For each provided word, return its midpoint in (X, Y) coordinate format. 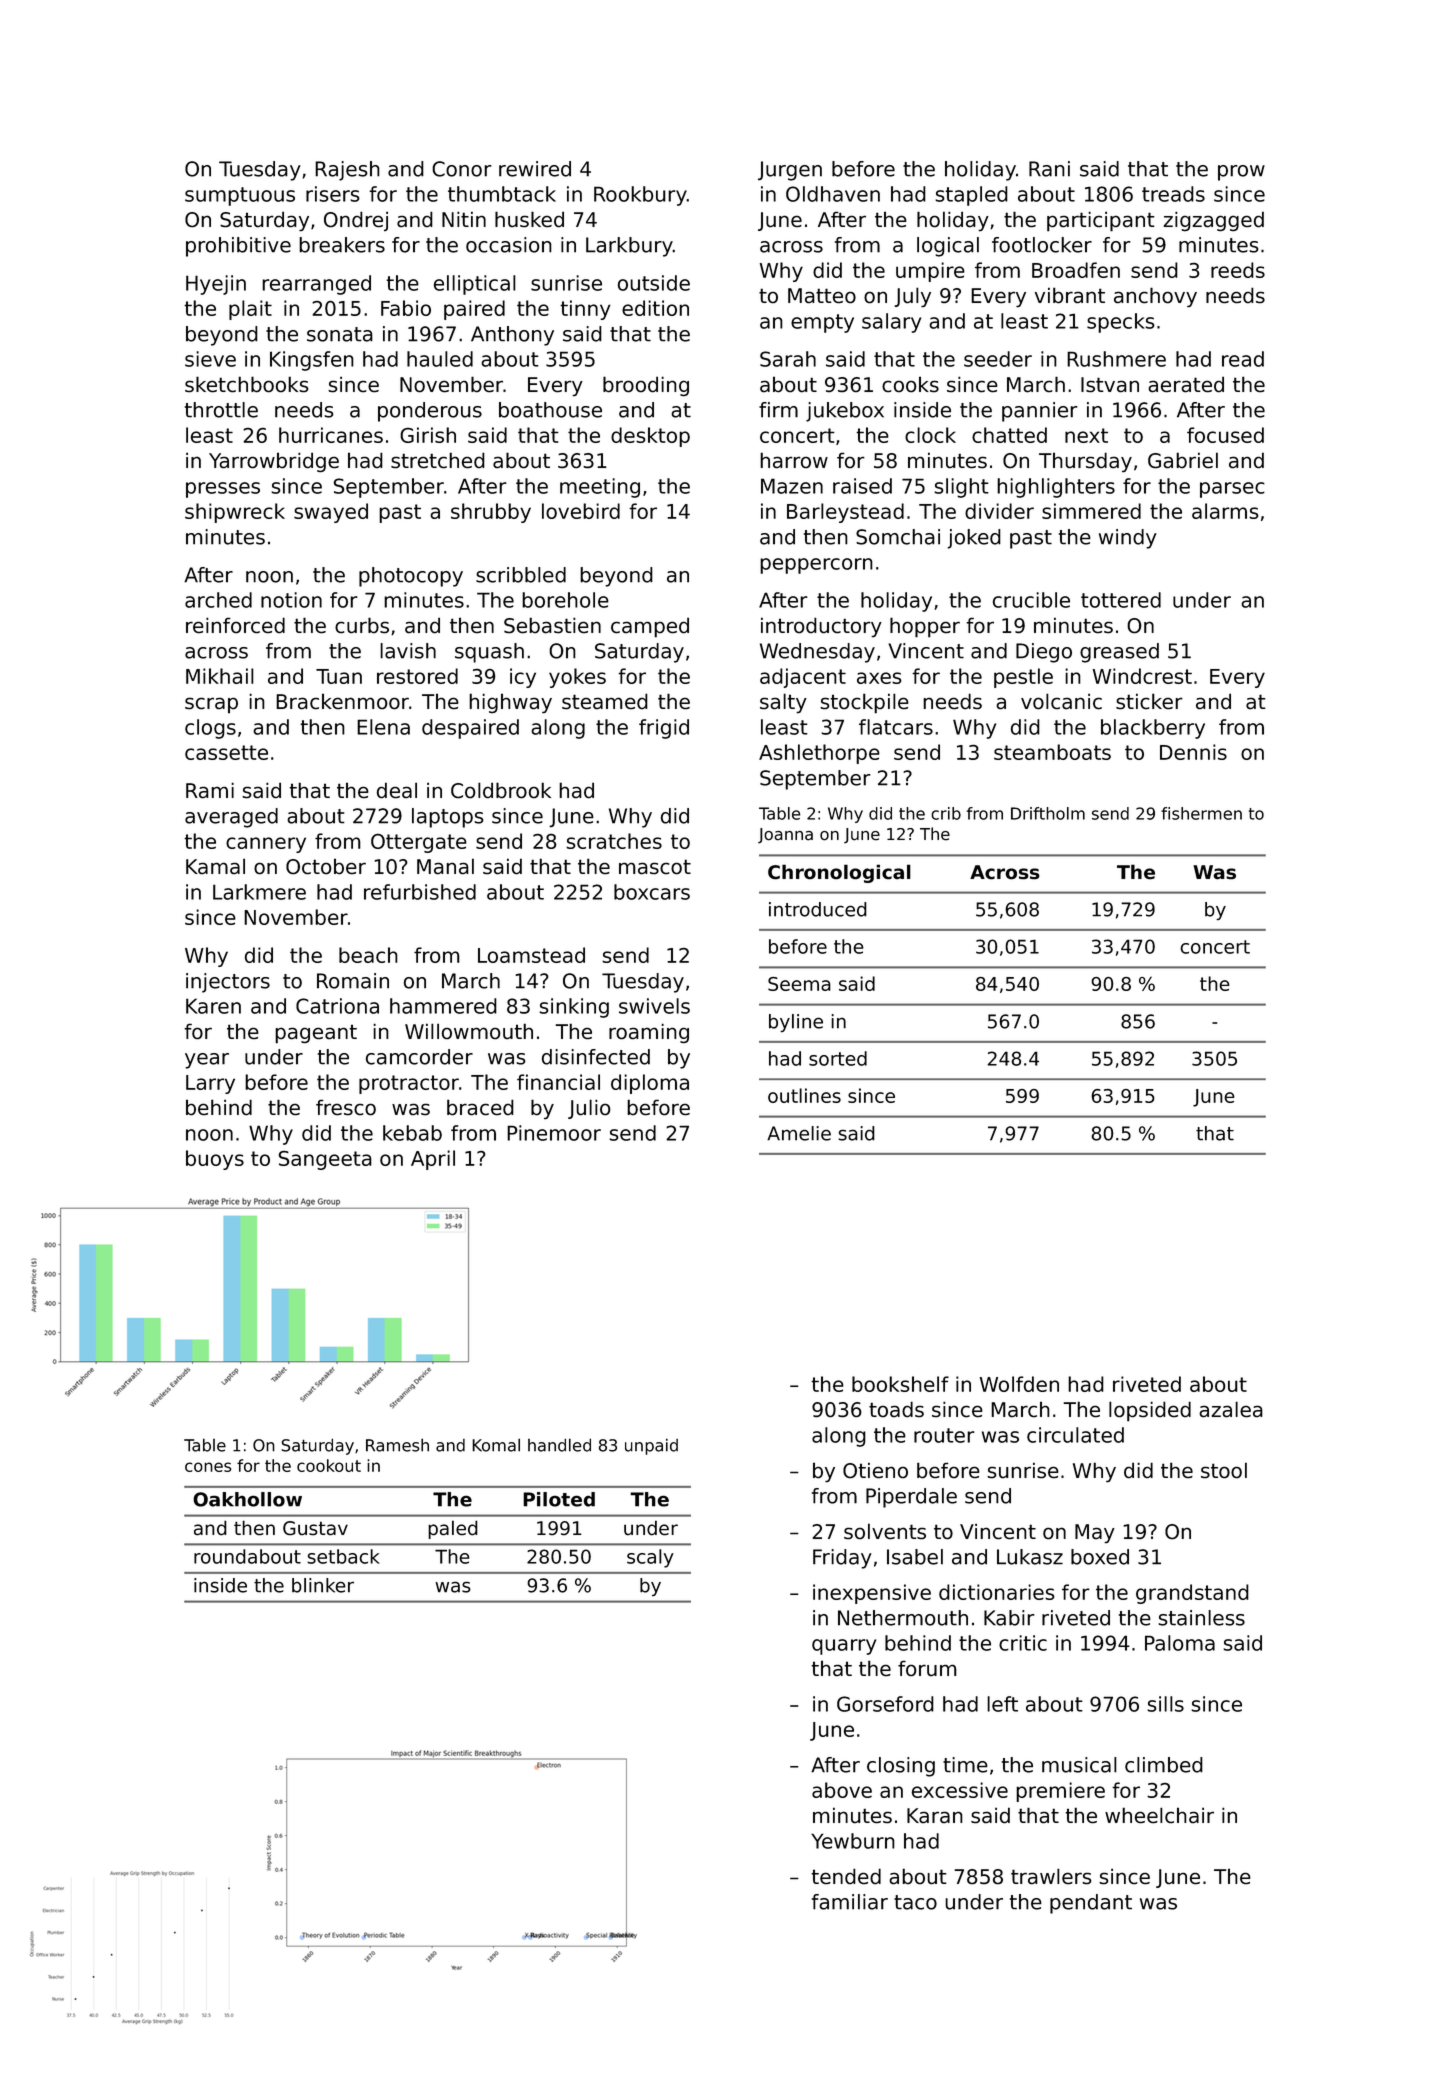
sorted (838, 1058)
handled (559, 1445)
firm (778, 410)
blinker (323, 1585)
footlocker (1042, 245)
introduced (818, 909)
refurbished (420, 892)
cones (208, 1467)
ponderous (430, 412)
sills (1165, 1704)
